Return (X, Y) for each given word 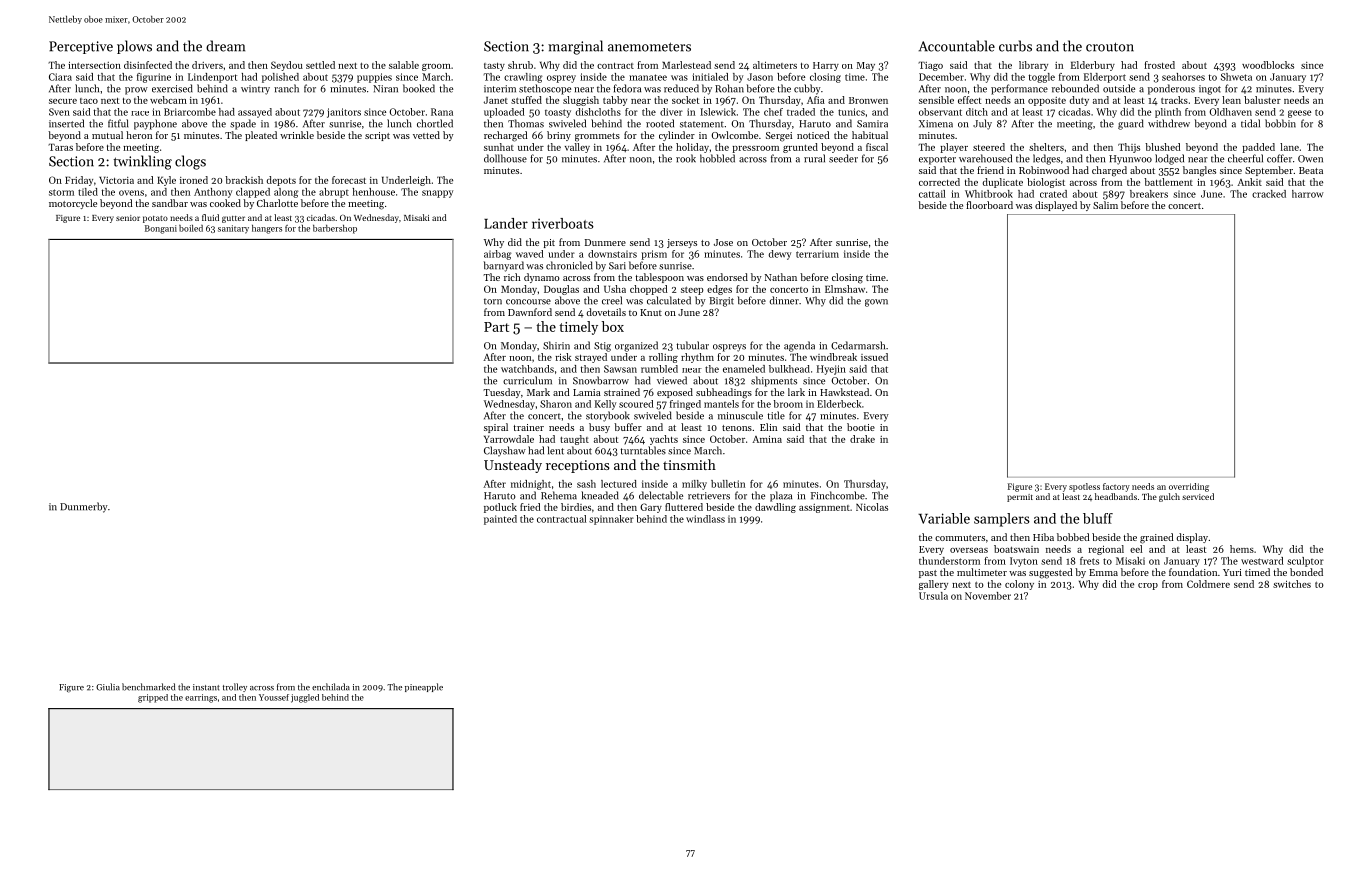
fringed (685, 405)
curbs (1015, 46)
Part (496, 327)
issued (874, 357)
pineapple (424, 687)
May (866, 66)
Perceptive (81, 47)
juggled (305, 698)
